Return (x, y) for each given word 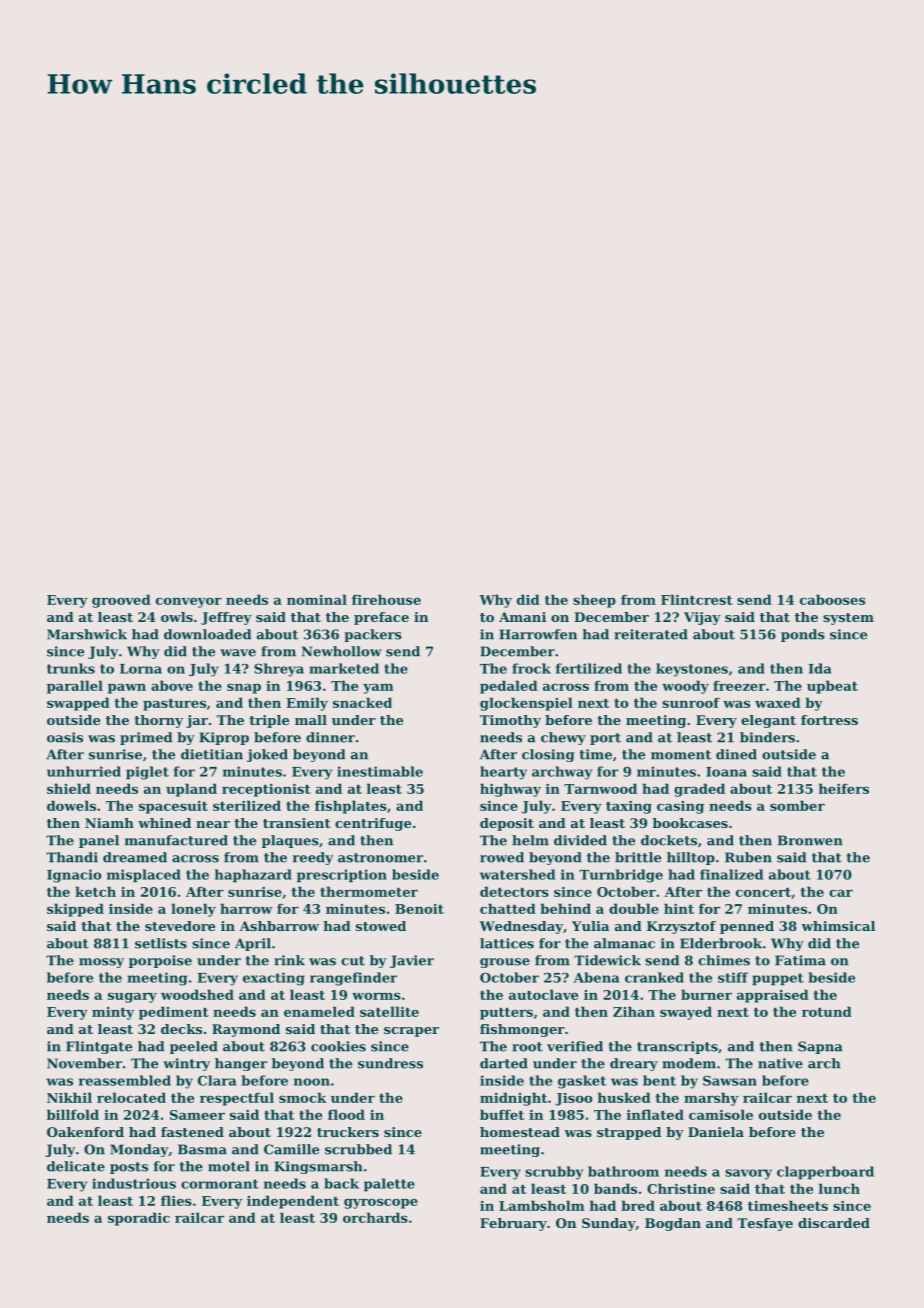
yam (378, 688)
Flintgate (99, 1047)
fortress (829, 720)
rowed (502, 857)
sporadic (139, 1219)
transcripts (677, 1047)
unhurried (84, 771)
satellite (389, 1011)
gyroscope (381, 1203)
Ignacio (74, 876)
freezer (739, 685)
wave (238, 653)
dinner (330, 737)
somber (797, 805)
